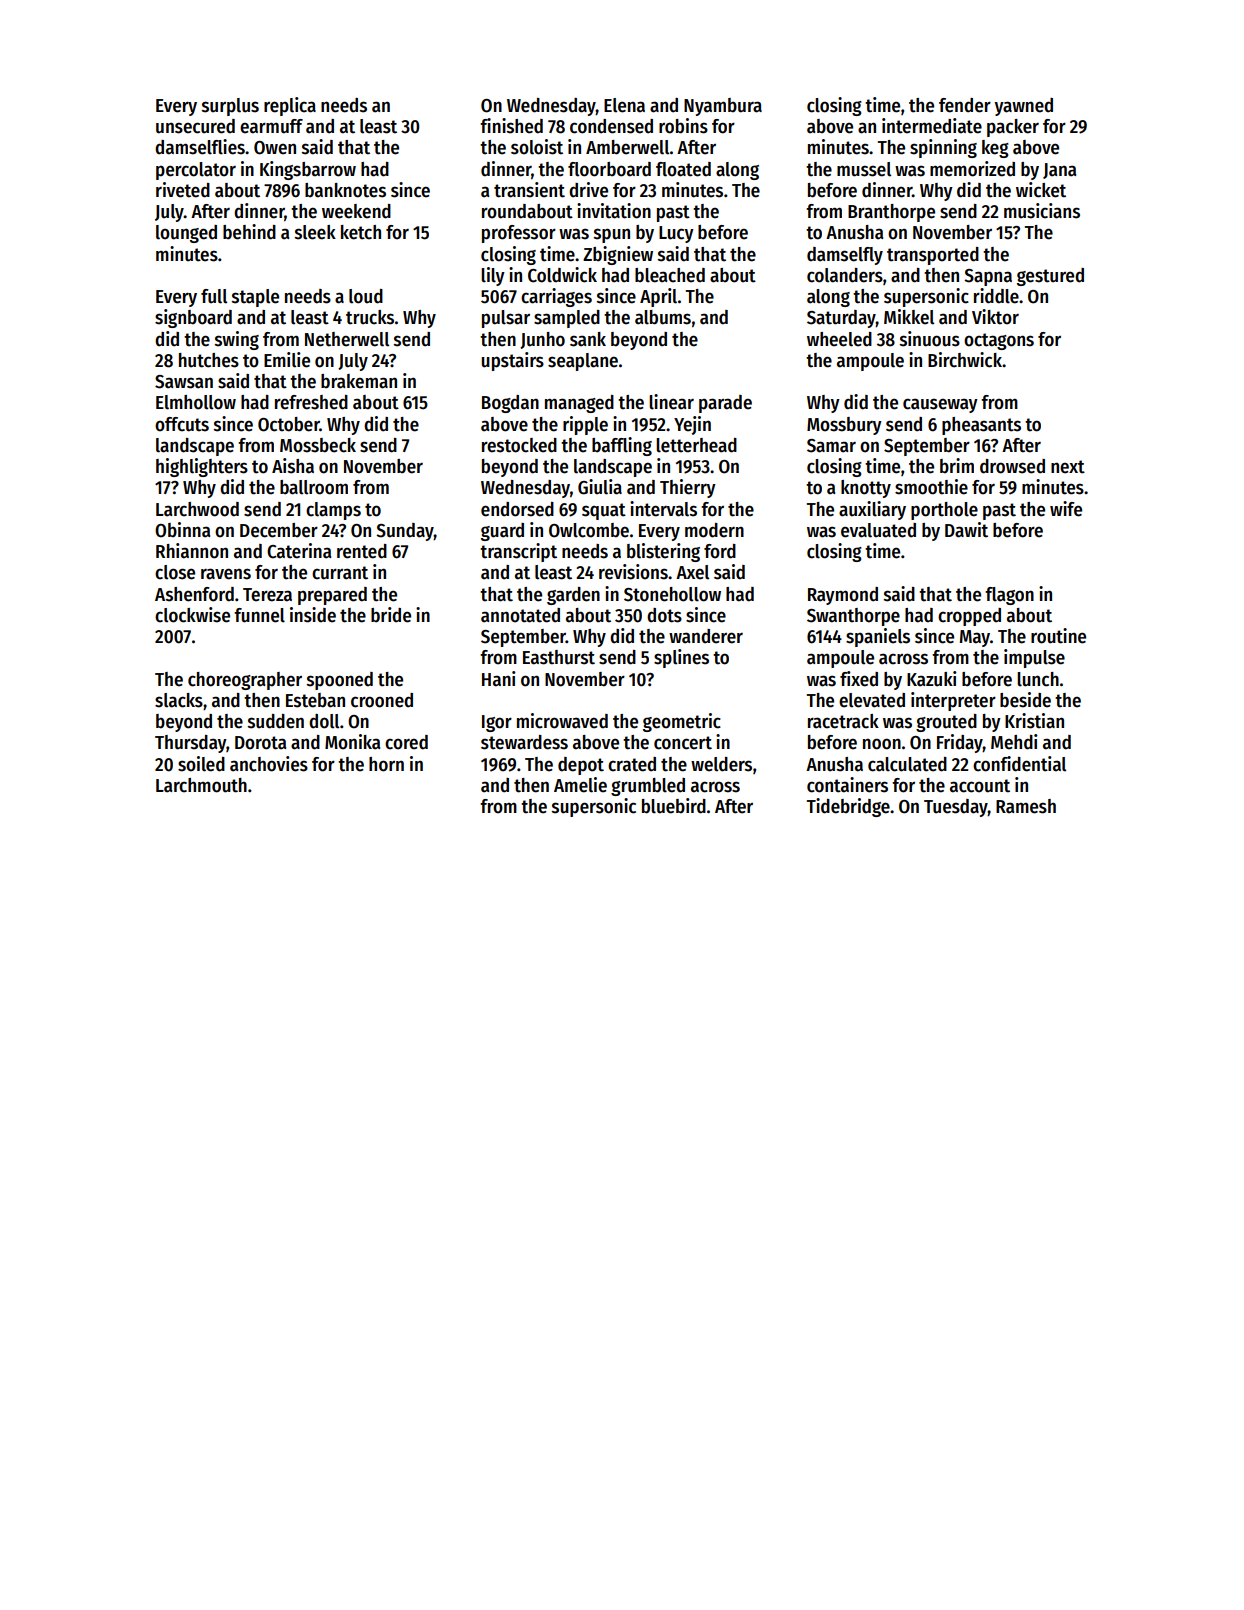 The image size is (1244, 1610). I want to click on soloist, so click(537, 147).
